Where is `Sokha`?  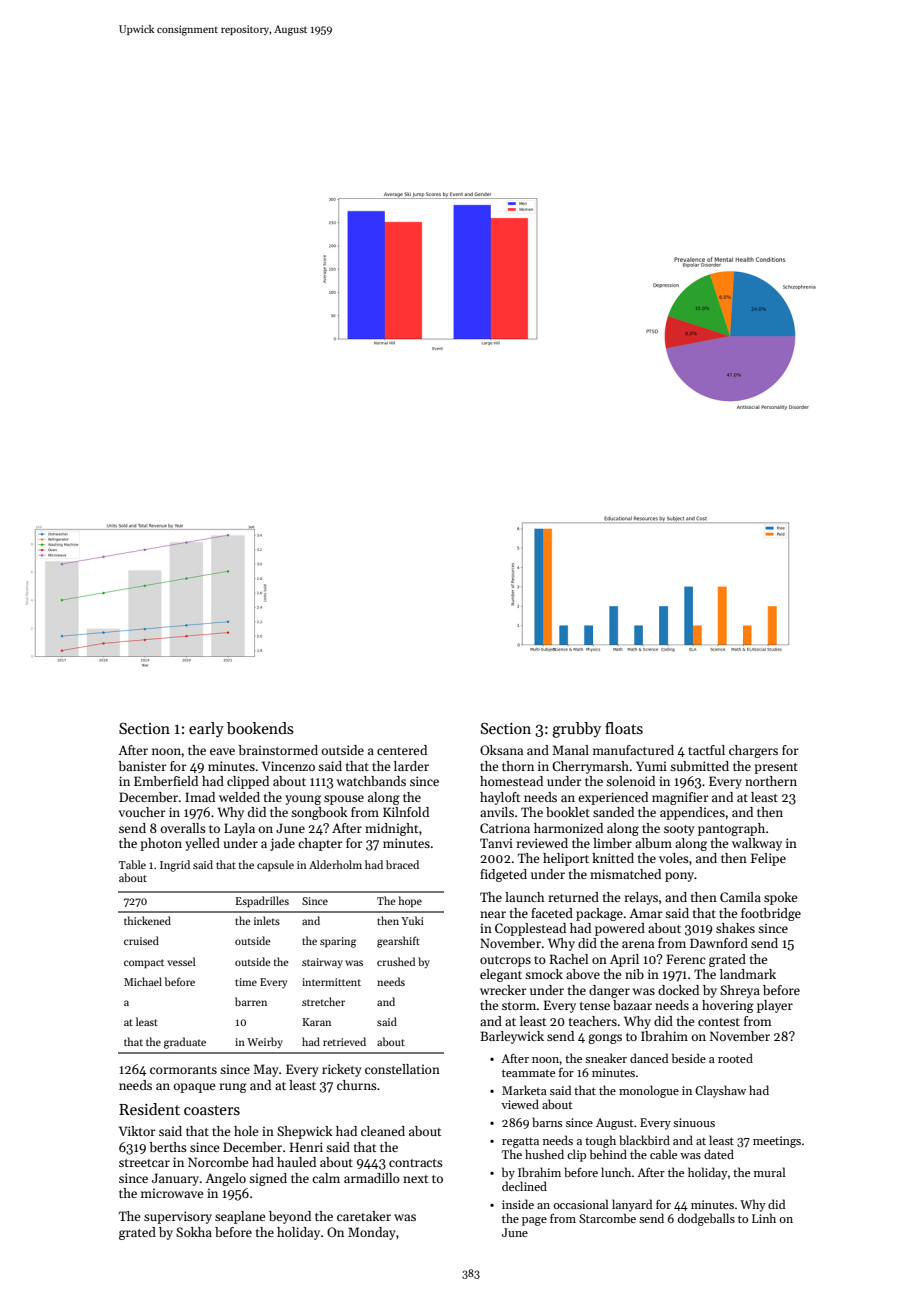 Sokha is located at coordinates (194, 1232).
